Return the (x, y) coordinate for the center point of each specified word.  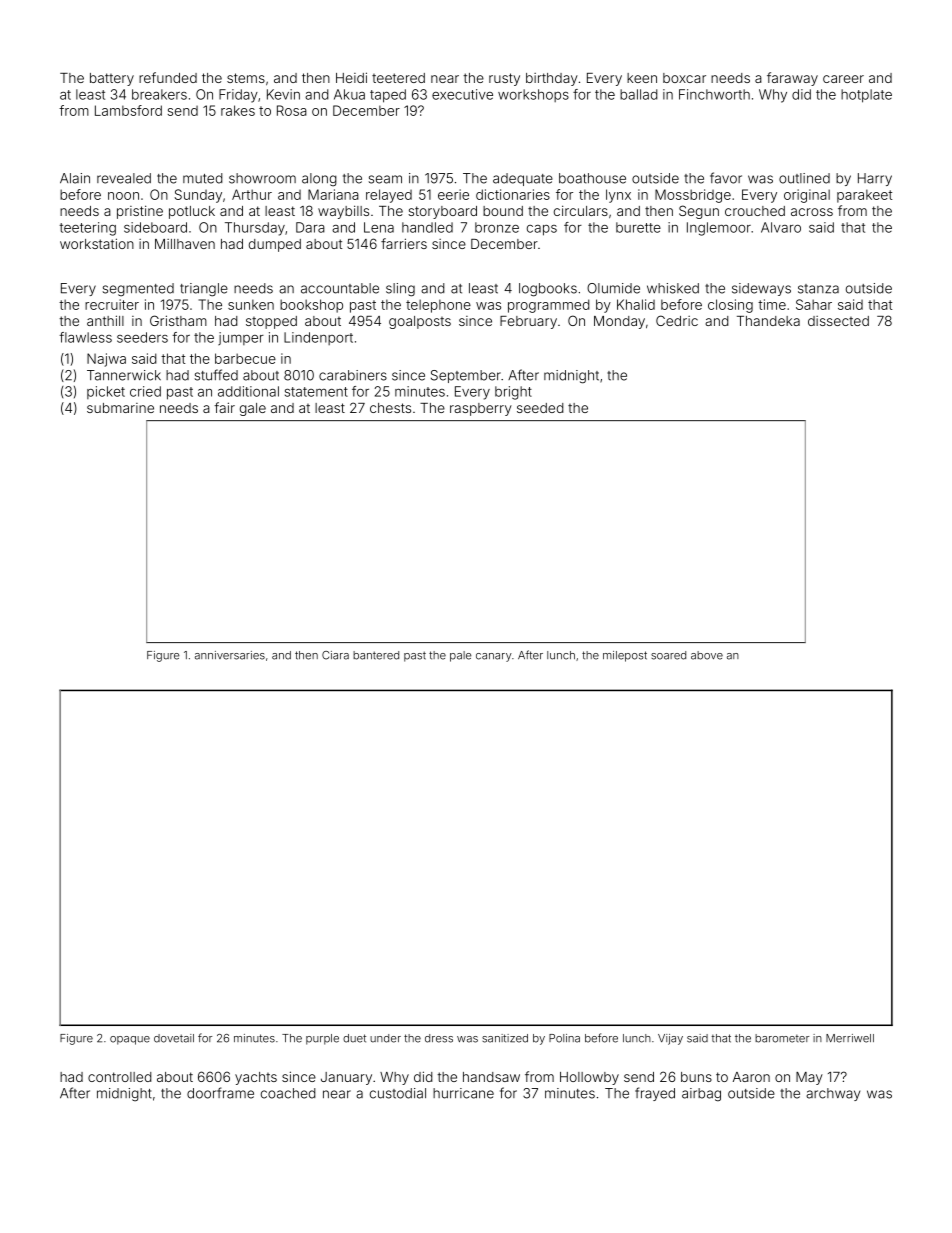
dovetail (174, 1038)
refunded (168, 77)
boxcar (684, 78)
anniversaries (230, 655)
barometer (782, 1038)
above (707, 655)
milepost (625, 656)
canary (494, 657)
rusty (504, 79)
